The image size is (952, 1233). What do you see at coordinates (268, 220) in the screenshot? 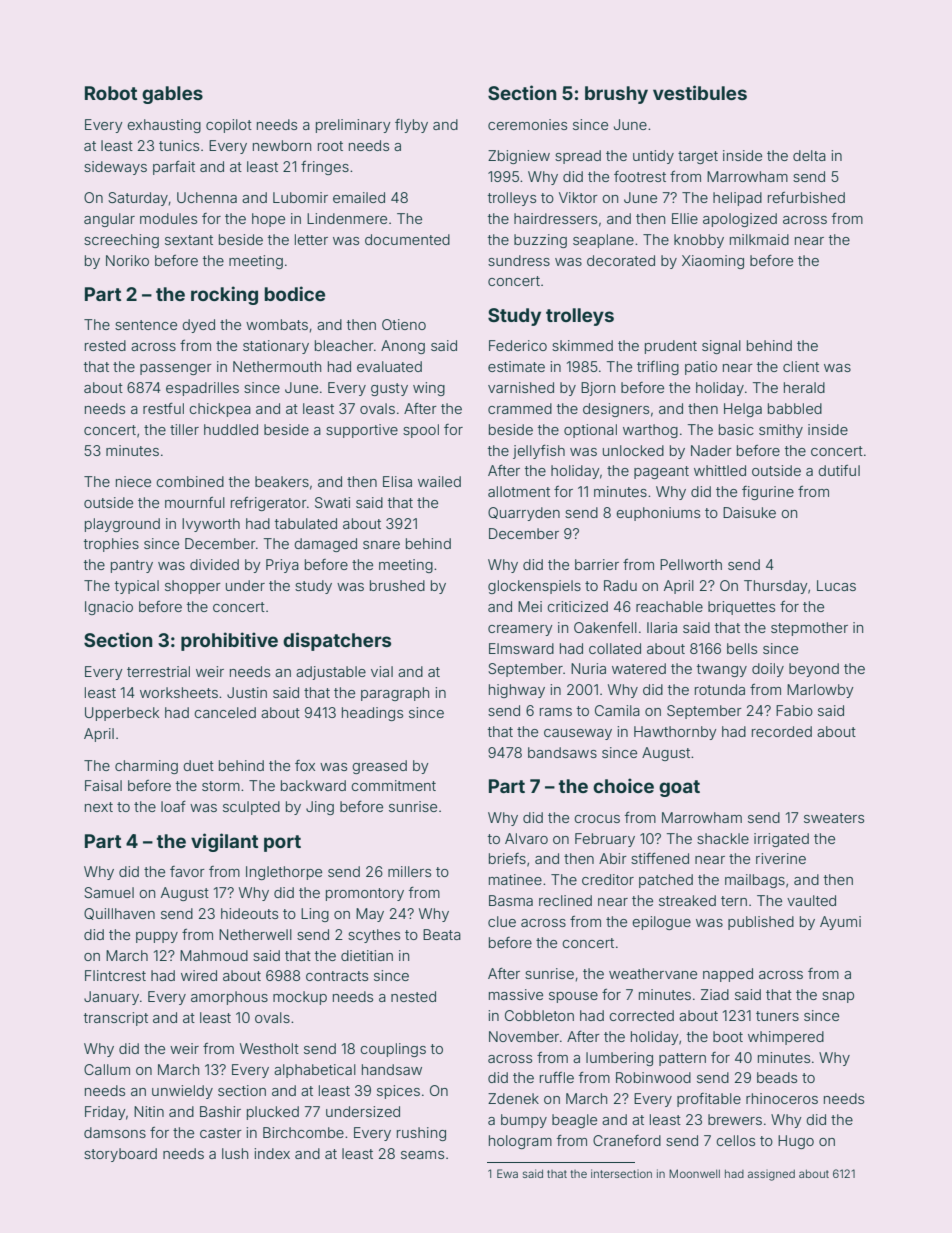
I see `hope` at bounding box center [268, 220].
